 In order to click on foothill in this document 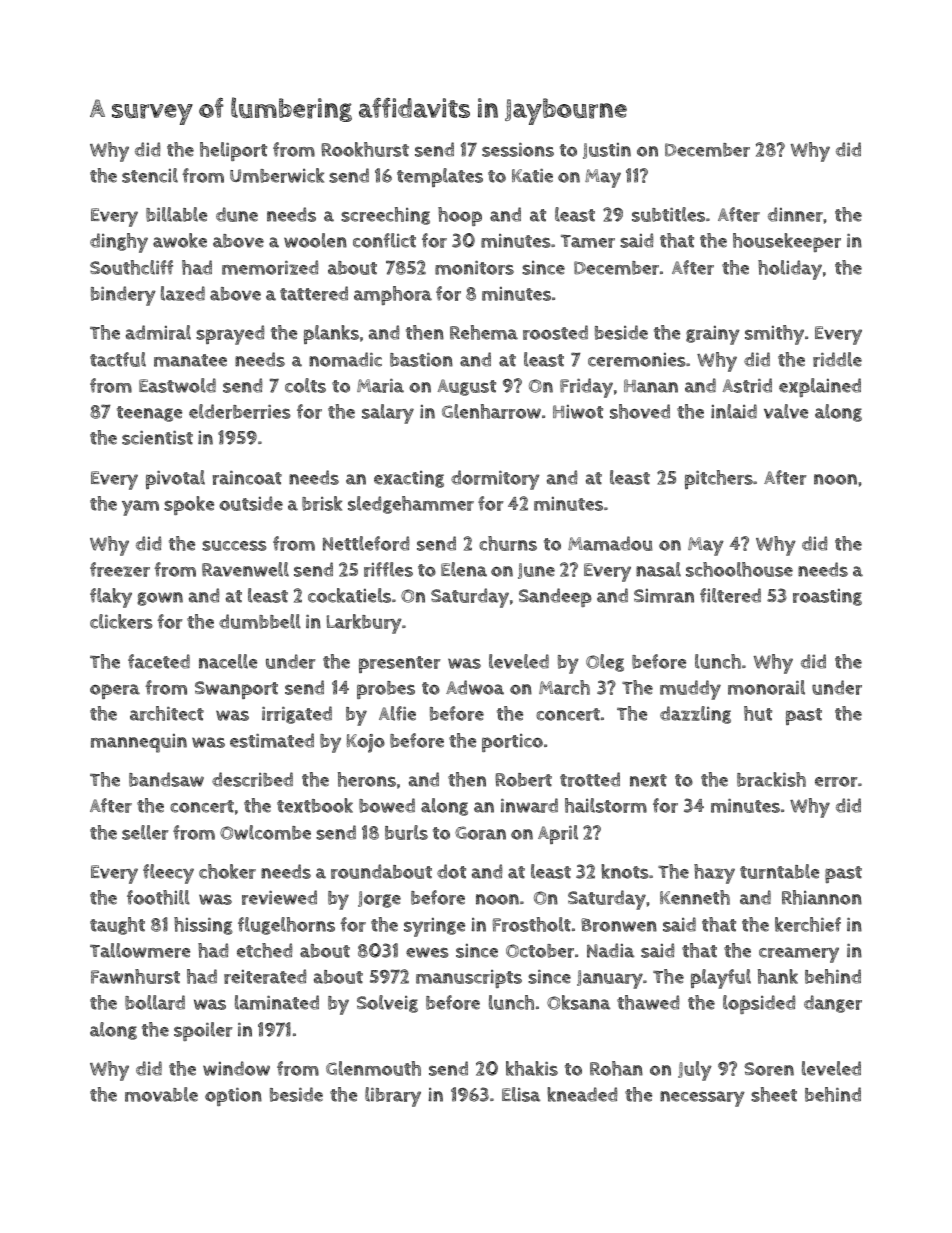, I will do `click(158, 897)`.
